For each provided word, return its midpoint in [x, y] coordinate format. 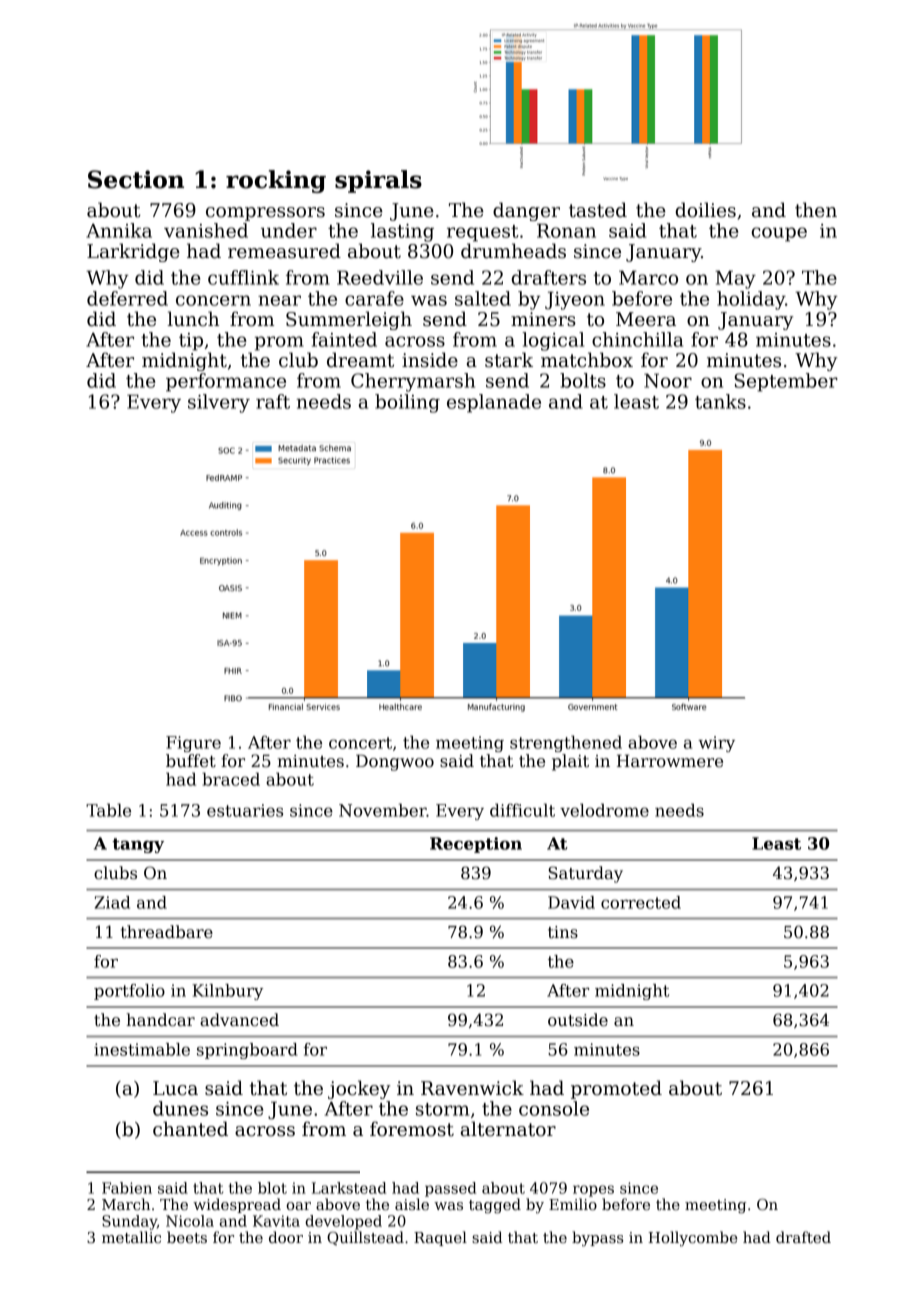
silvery [219, 403]
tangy [138, 845]
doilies [706, 210]
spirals [378, 181]
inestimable [142, 1049]
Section [136, 179]
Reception [476, 845]
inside [430, 360]
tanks [720, 401]
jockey [359, 1089]
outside [578, 1020]
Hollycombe [692, 1239]
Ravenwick [472, 1088]
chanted [190, 1129]
